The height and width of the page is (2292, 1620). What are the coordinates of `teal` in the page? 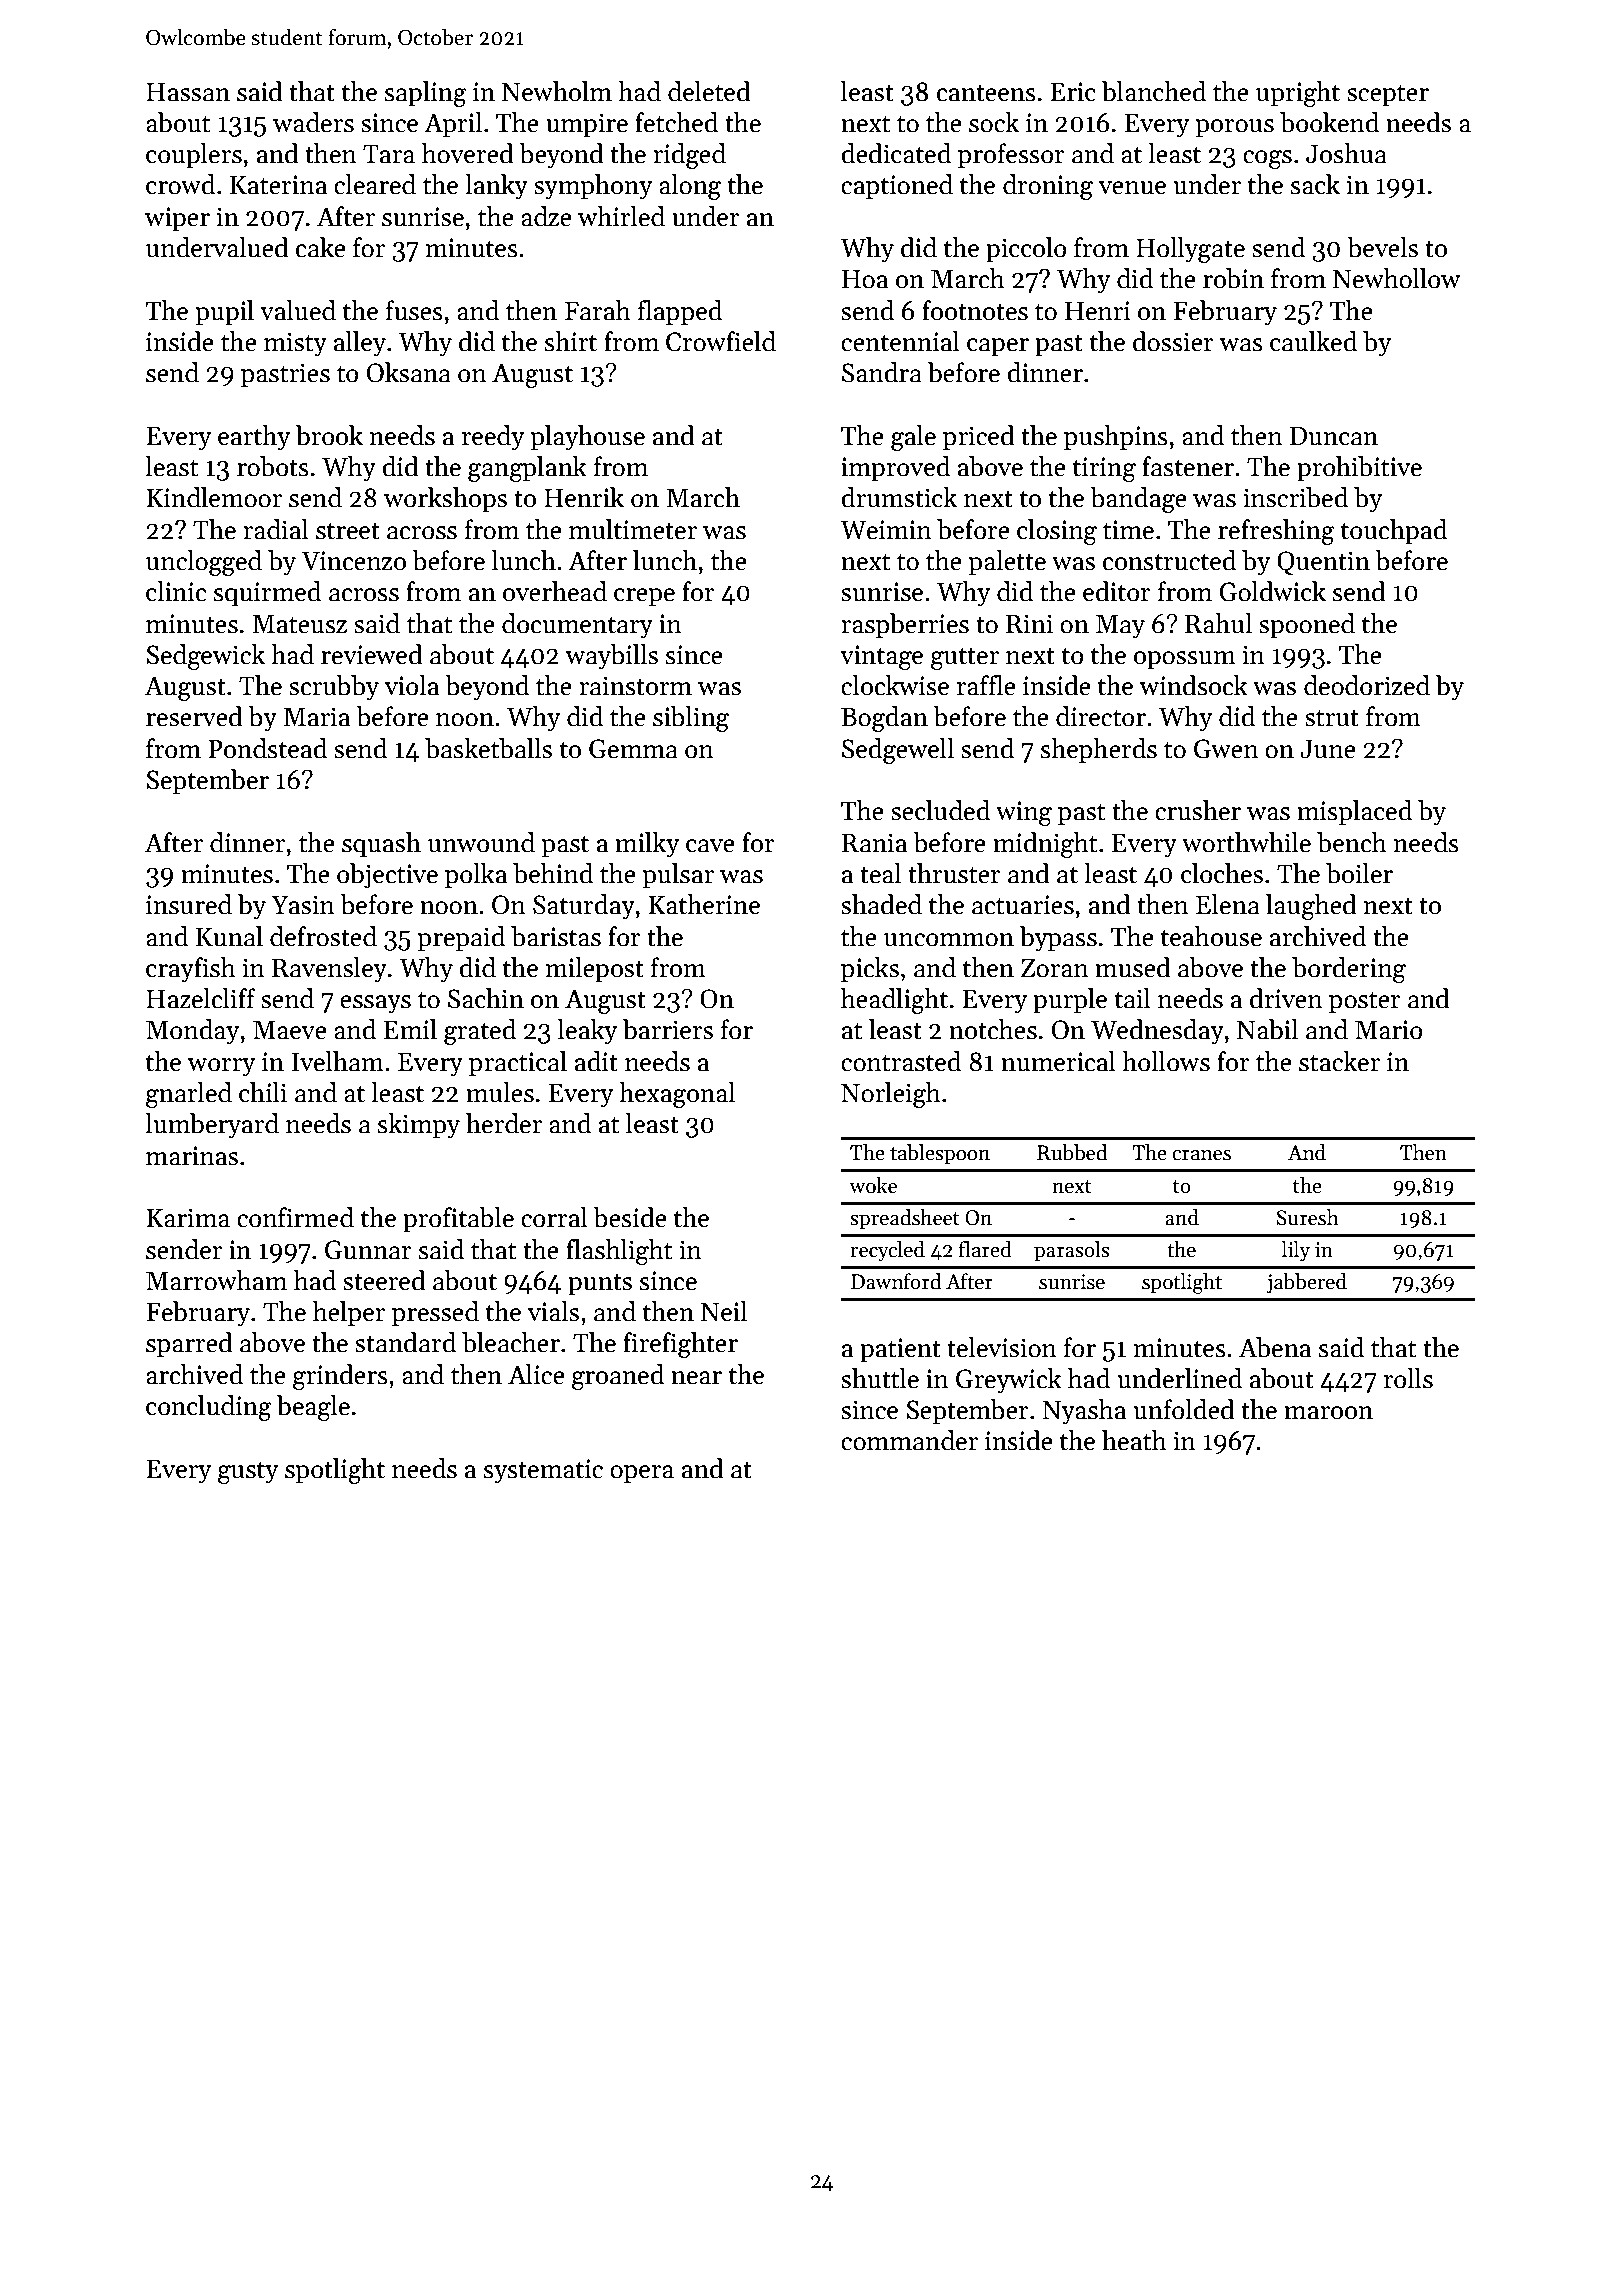 It's located at (880, 873).
